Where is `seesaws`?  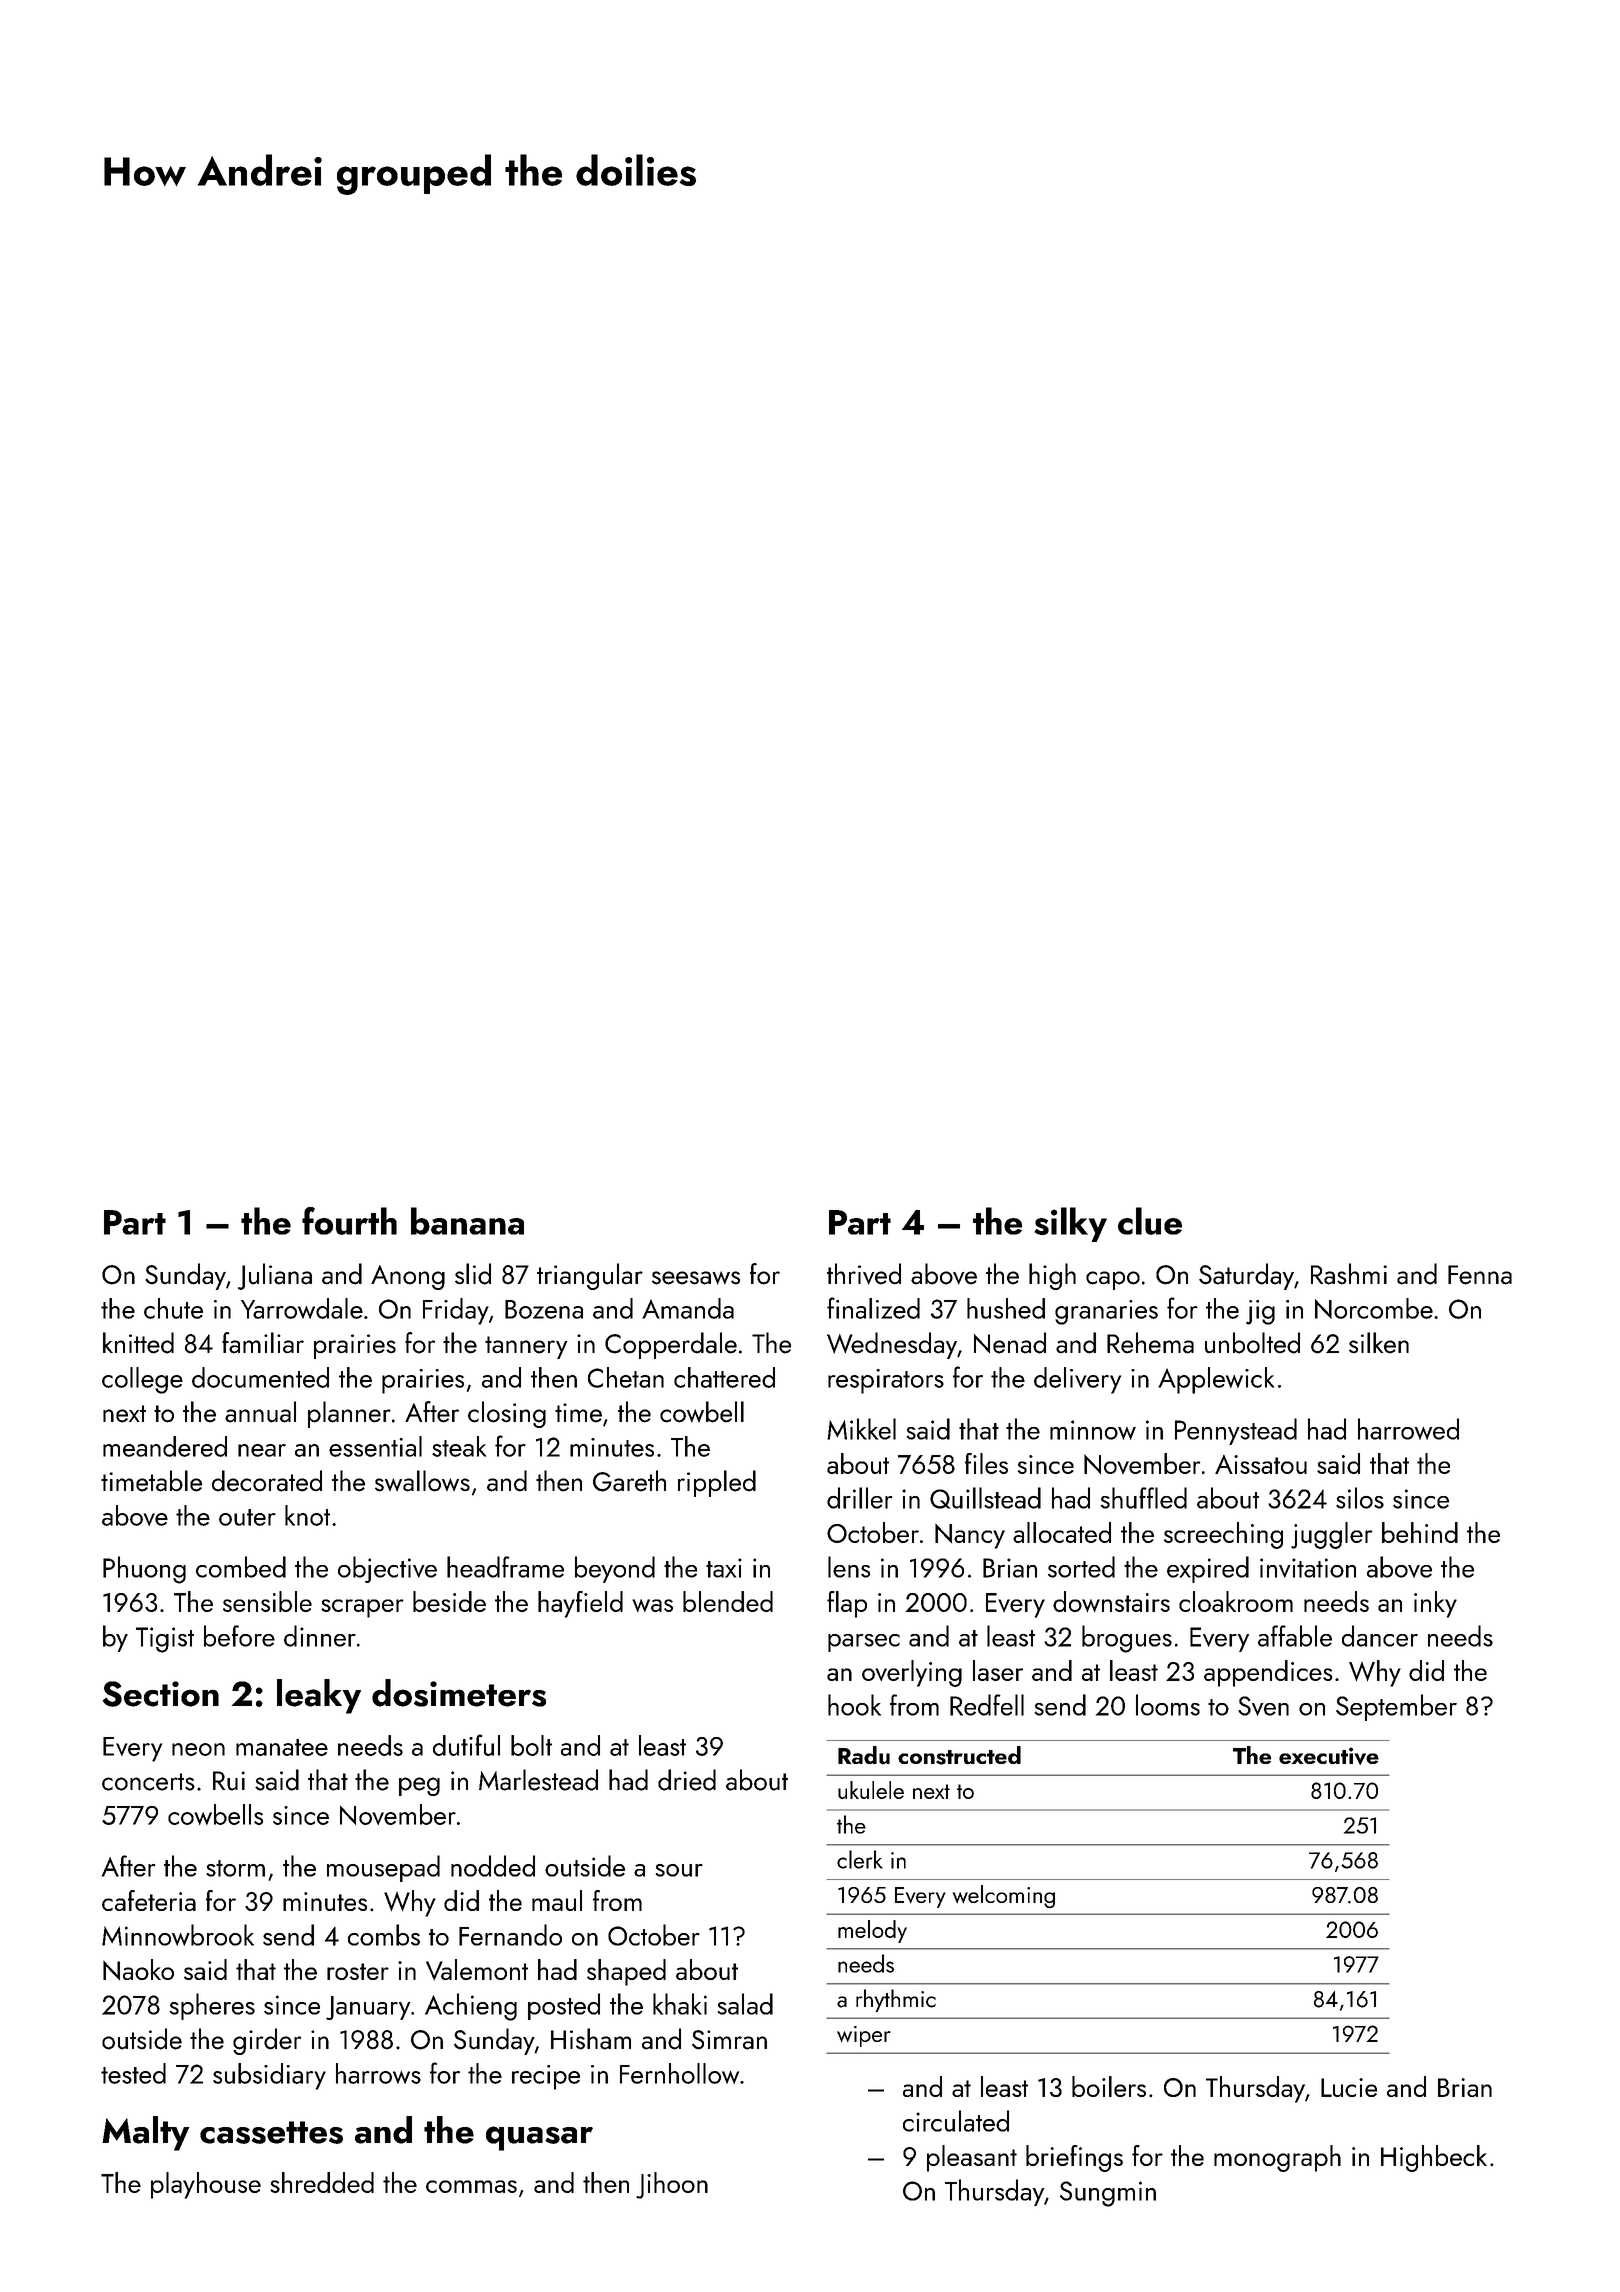
seesaws is located at coordinates (696, 1278).
